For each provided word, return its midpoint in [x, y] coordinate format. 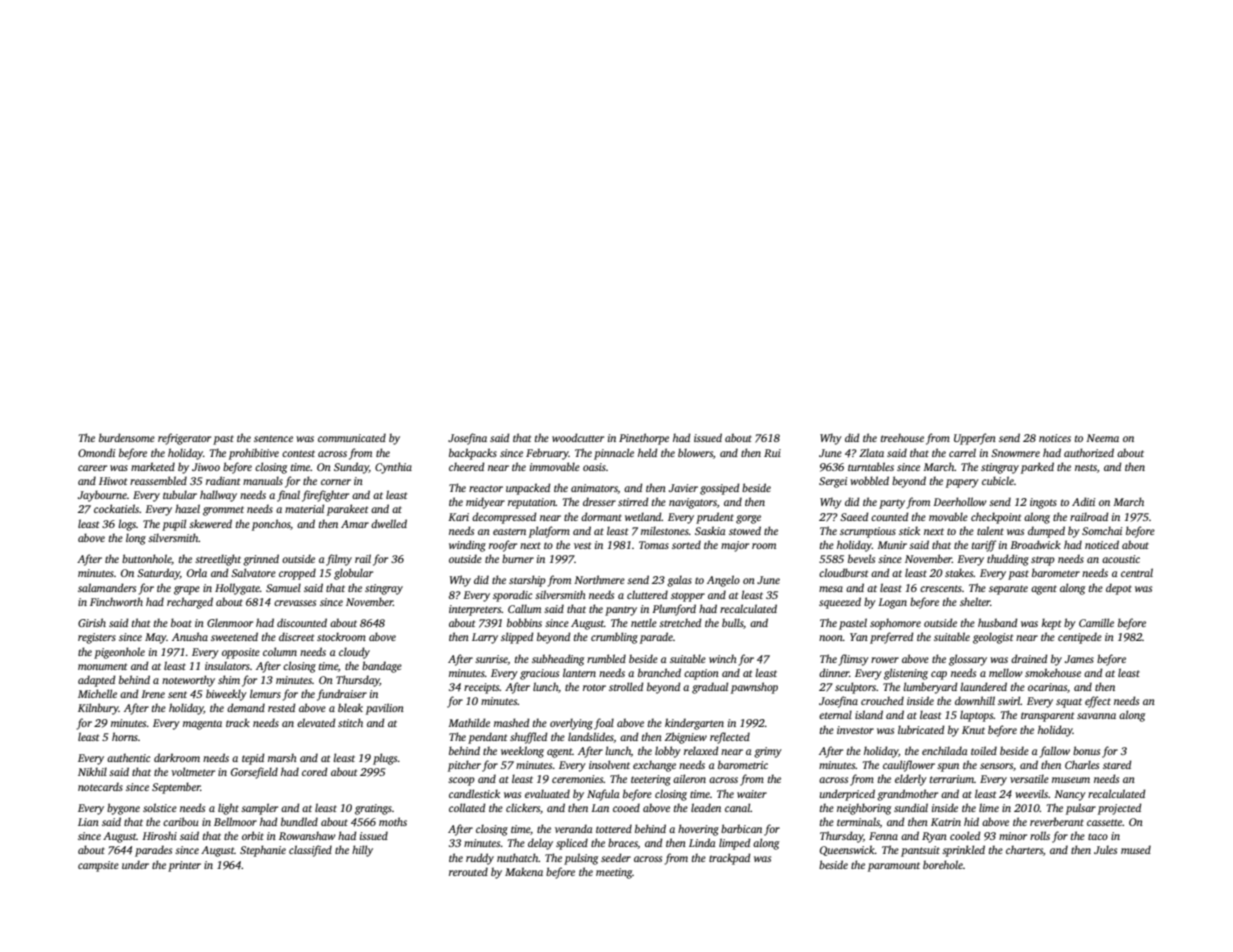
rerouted [468, 871]
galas [679, 581]
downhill [975, 700]
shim [229, 679]
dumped [1046, 532]
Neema [1102, 438]
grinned [261, 560]
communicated [352, 437]
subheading [558, 660]
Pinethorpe [644, 439]
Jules [1105, 849]
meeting [614, 873]
